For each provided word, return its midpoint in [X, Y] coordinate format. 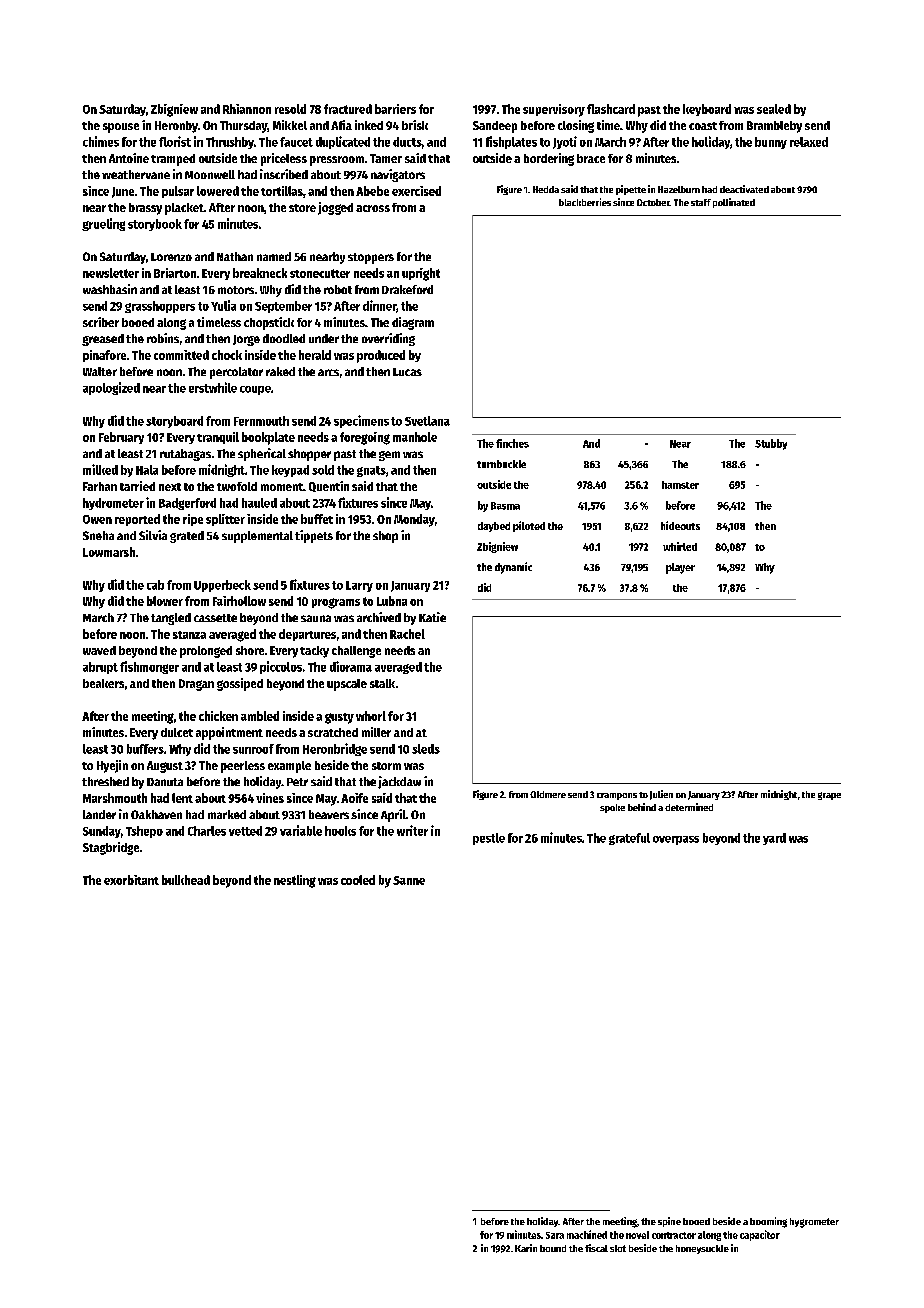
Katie [432, 617]
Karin [526, 1248]
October [653, 202]
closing [576, 126]
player [680, 568]
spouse [121, 128]
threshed [105, 781]
